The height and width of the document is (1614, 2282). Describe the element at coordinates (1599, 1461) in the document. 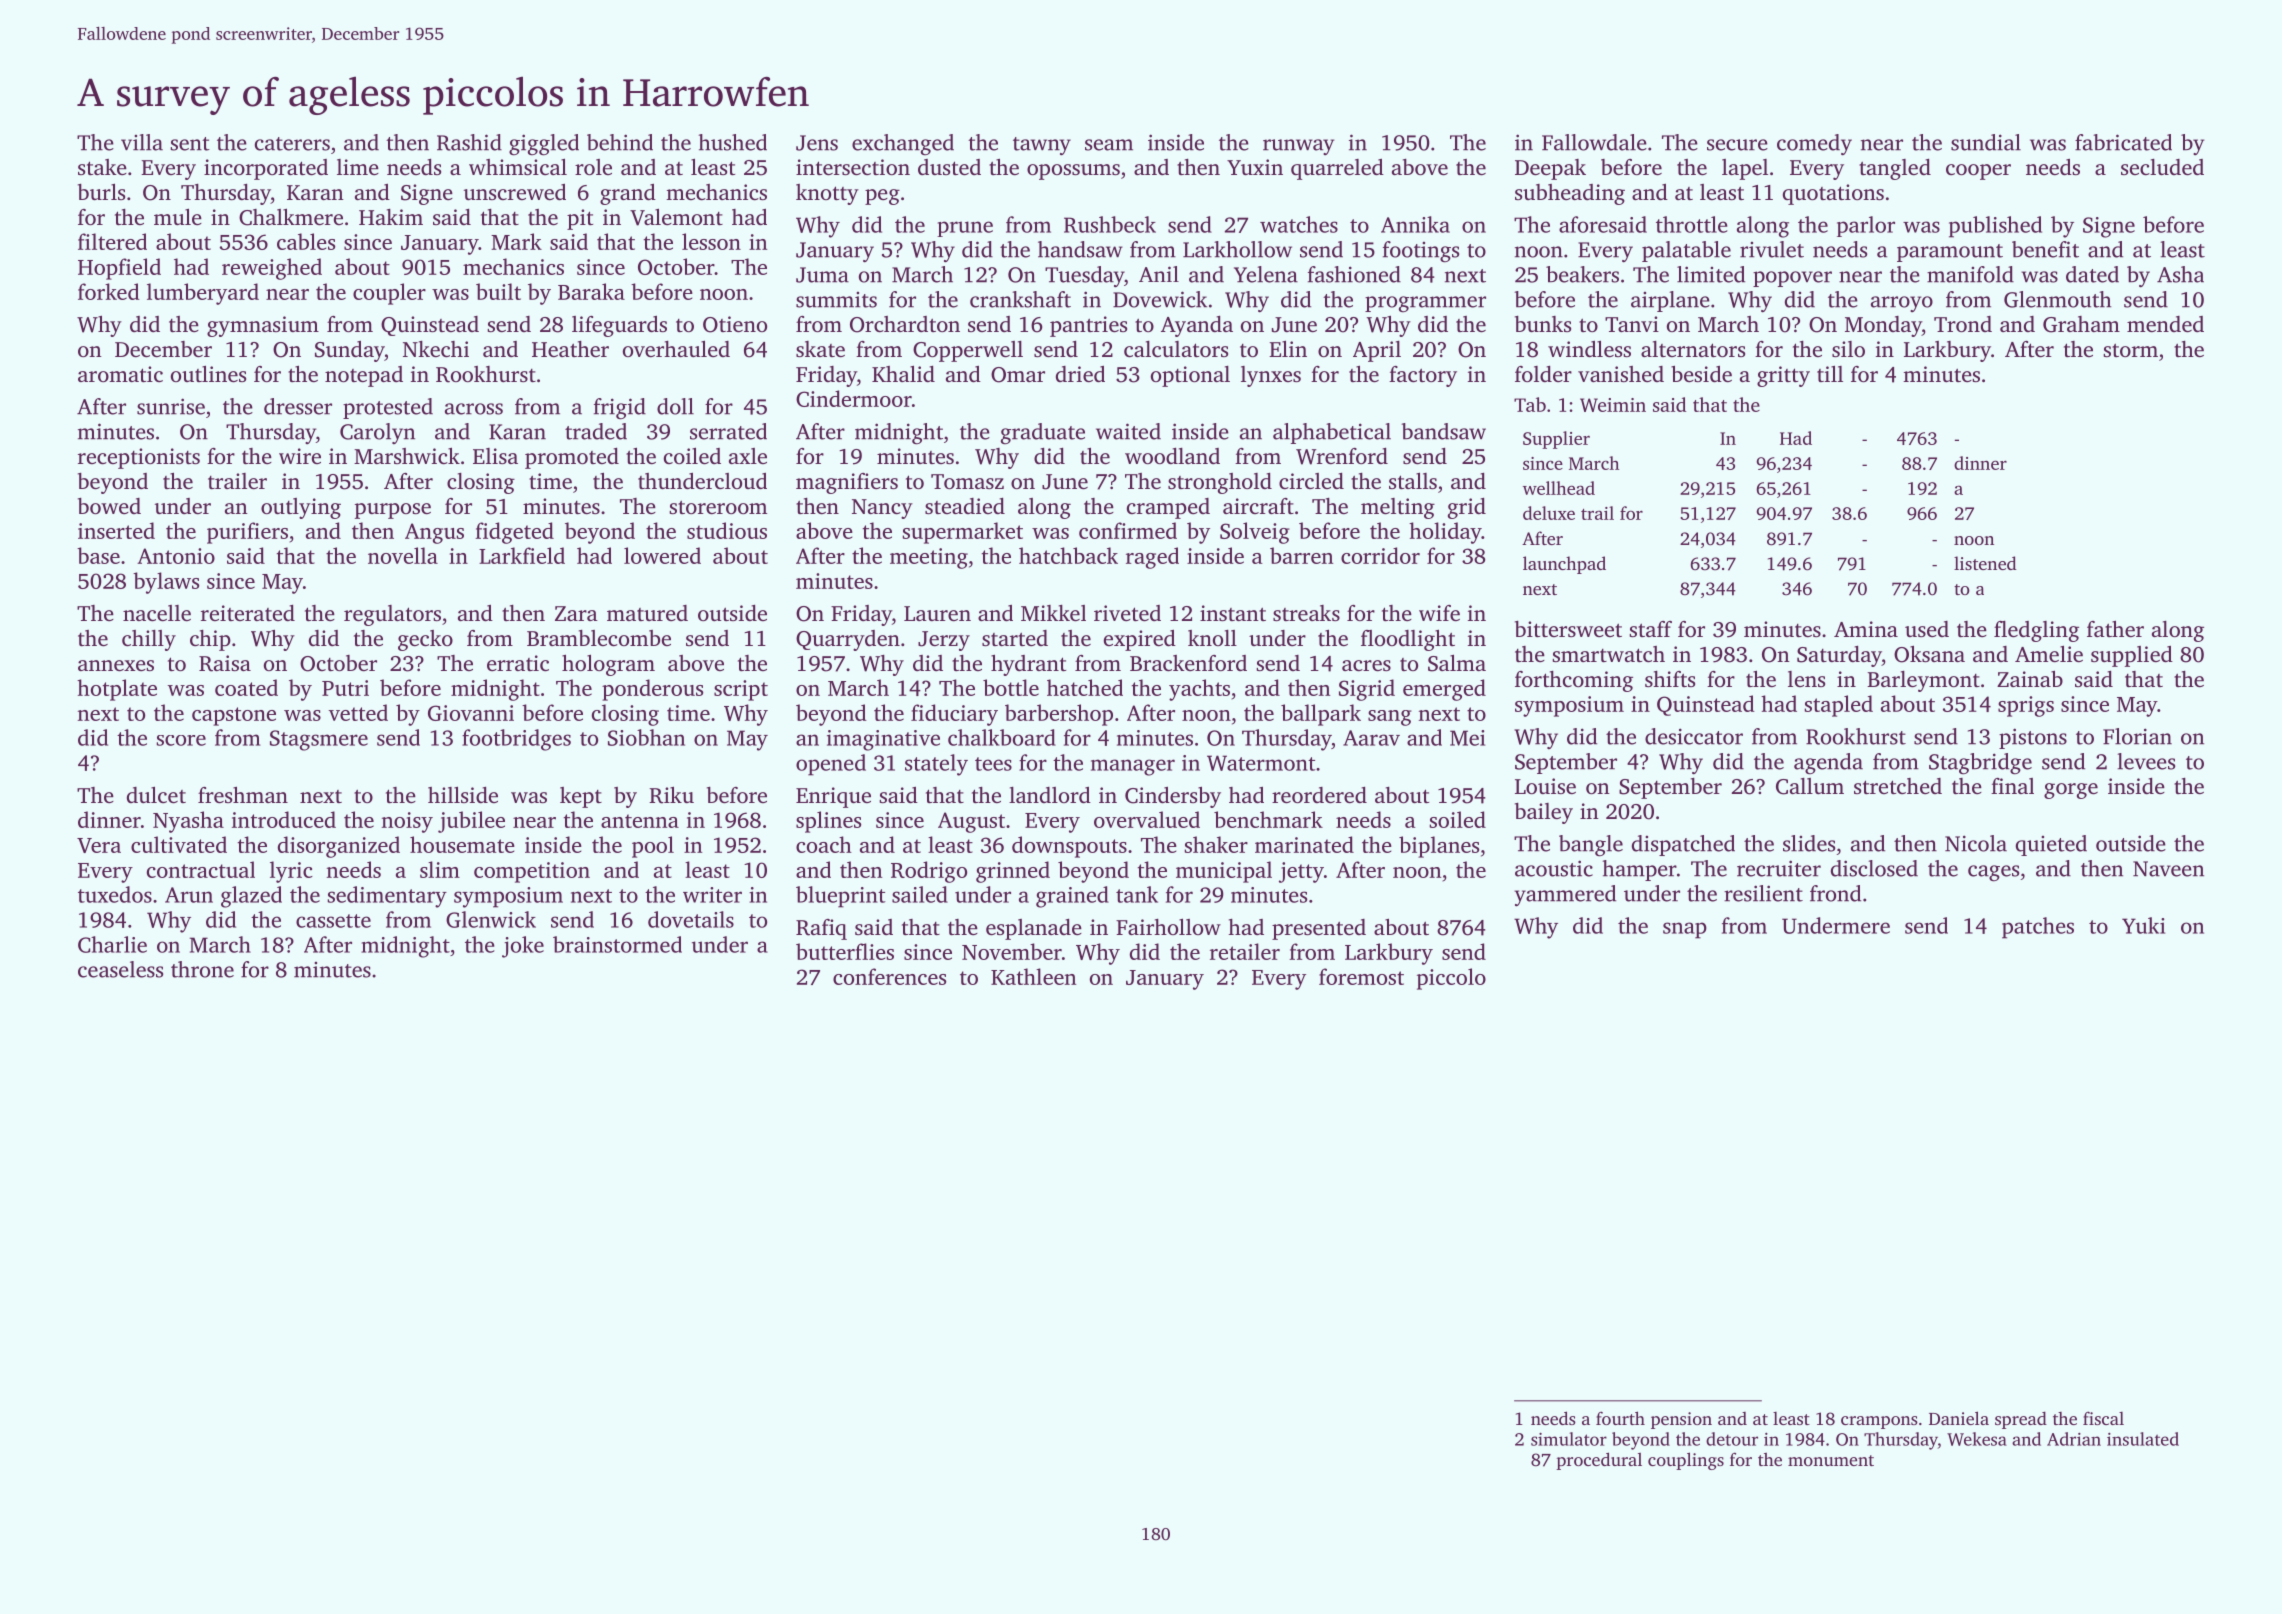

I see `procedural` at that location.
